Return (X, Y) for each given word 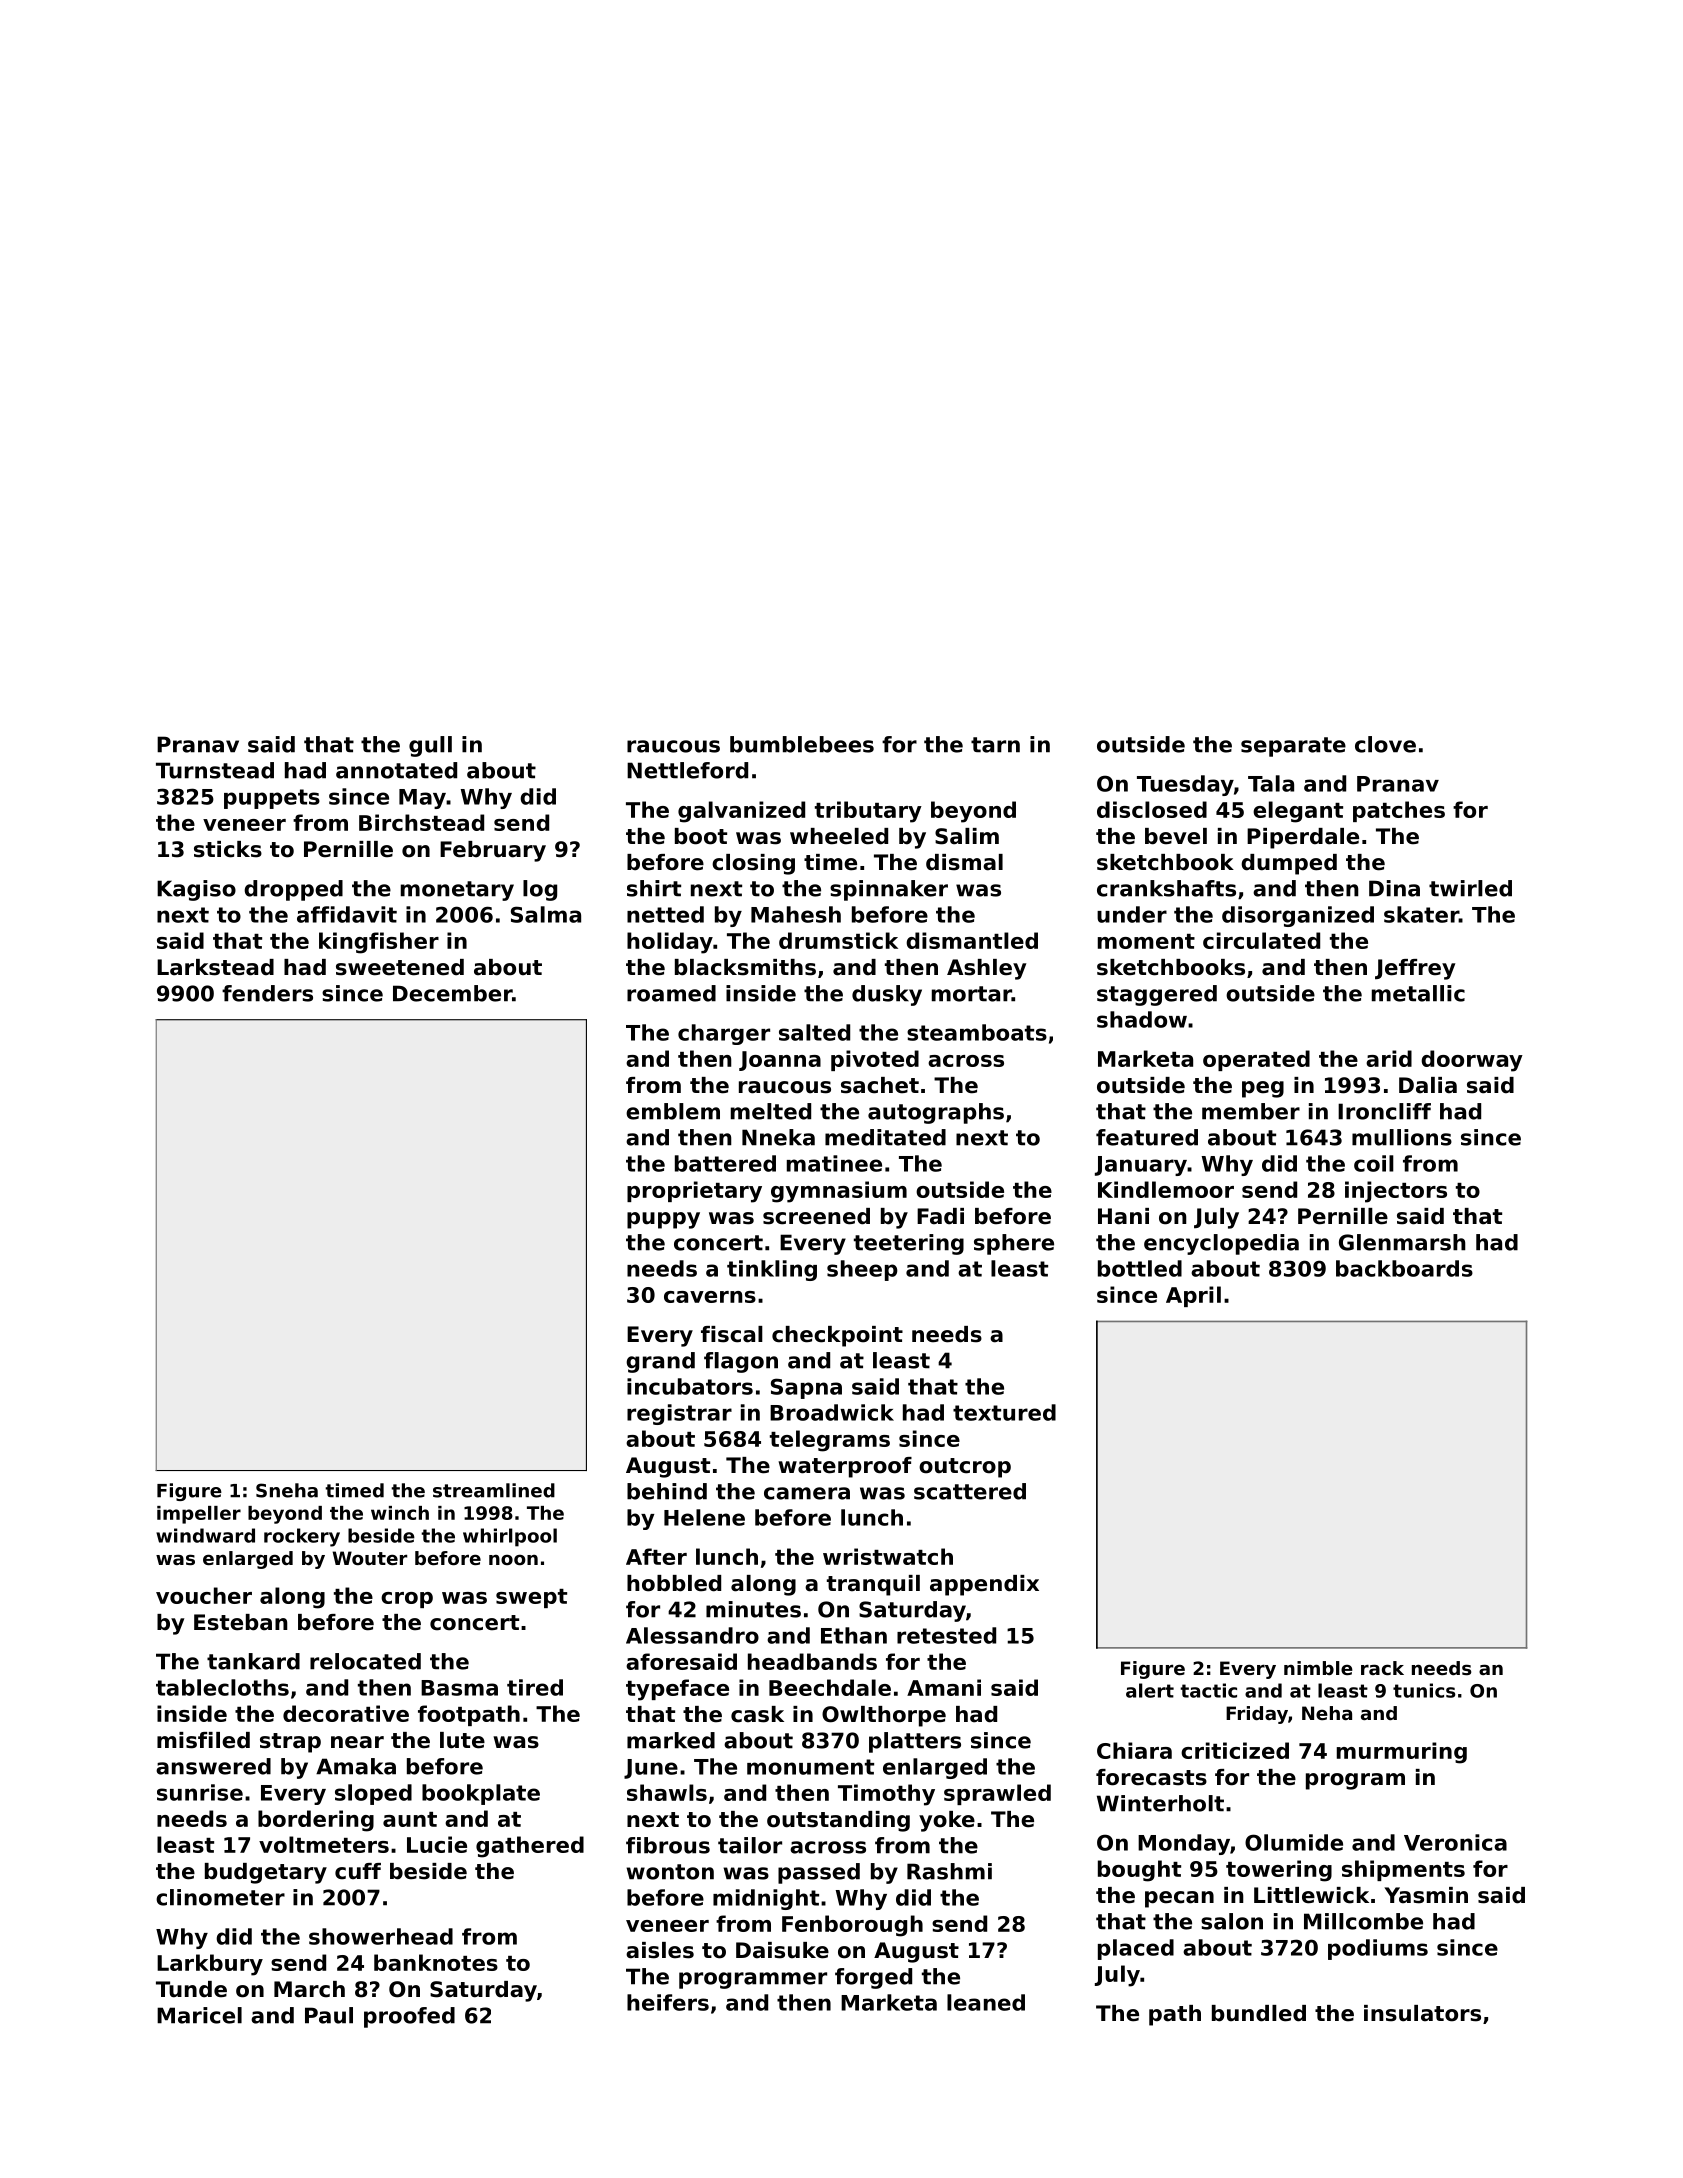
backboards (1404, 1268)
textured (1004, 1412)
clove (1385, 744)
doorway (1472, 1061)
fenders (267, 993)
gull (430, 746)
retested (946, 1635)
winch (400, 1513)
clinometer (220, 1897)
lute (462, 1740)
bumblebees (802, 744)
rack (1382, 1668)
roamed (671, 993)
